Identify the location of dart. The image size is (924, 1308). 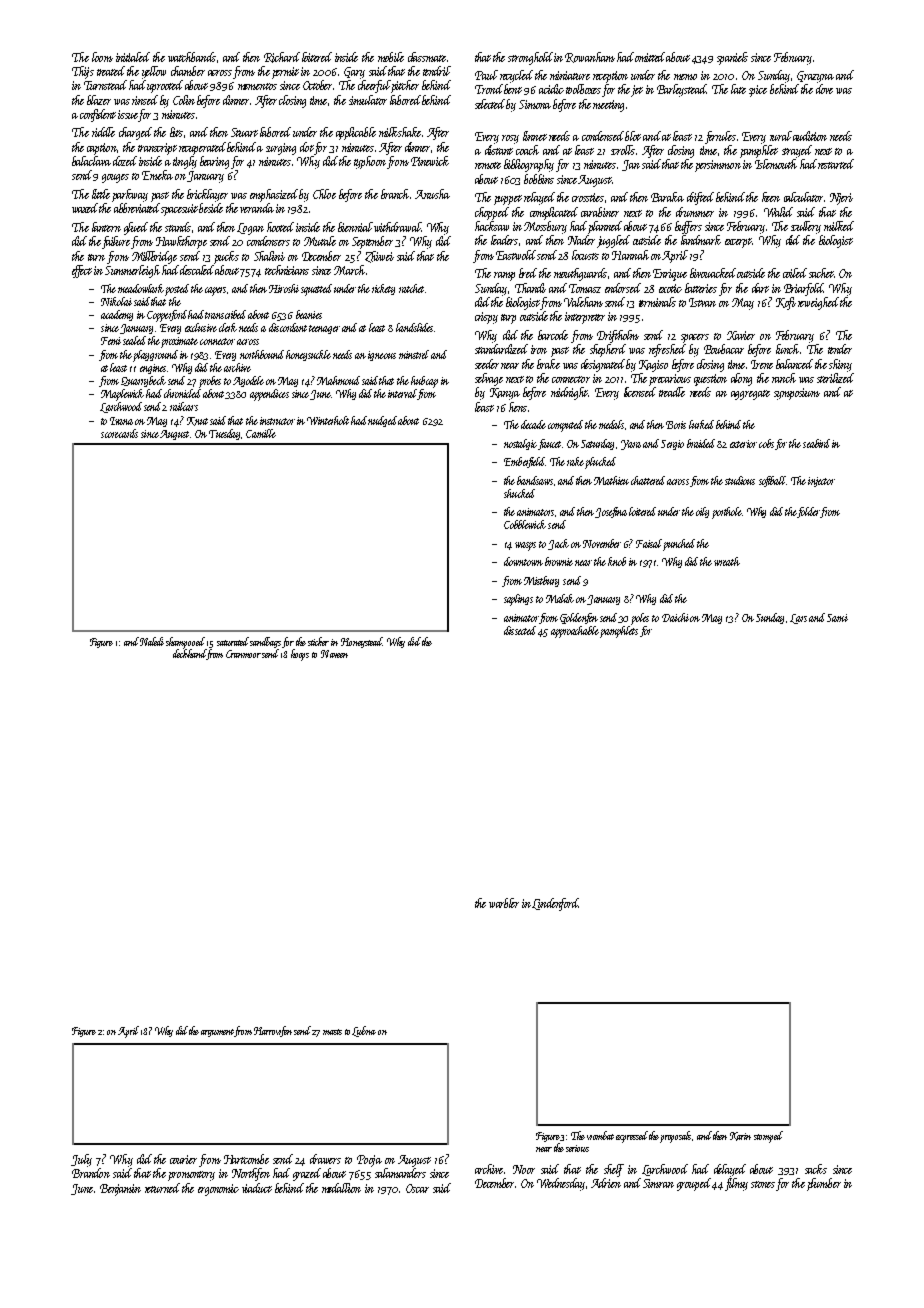
(760, 288).
